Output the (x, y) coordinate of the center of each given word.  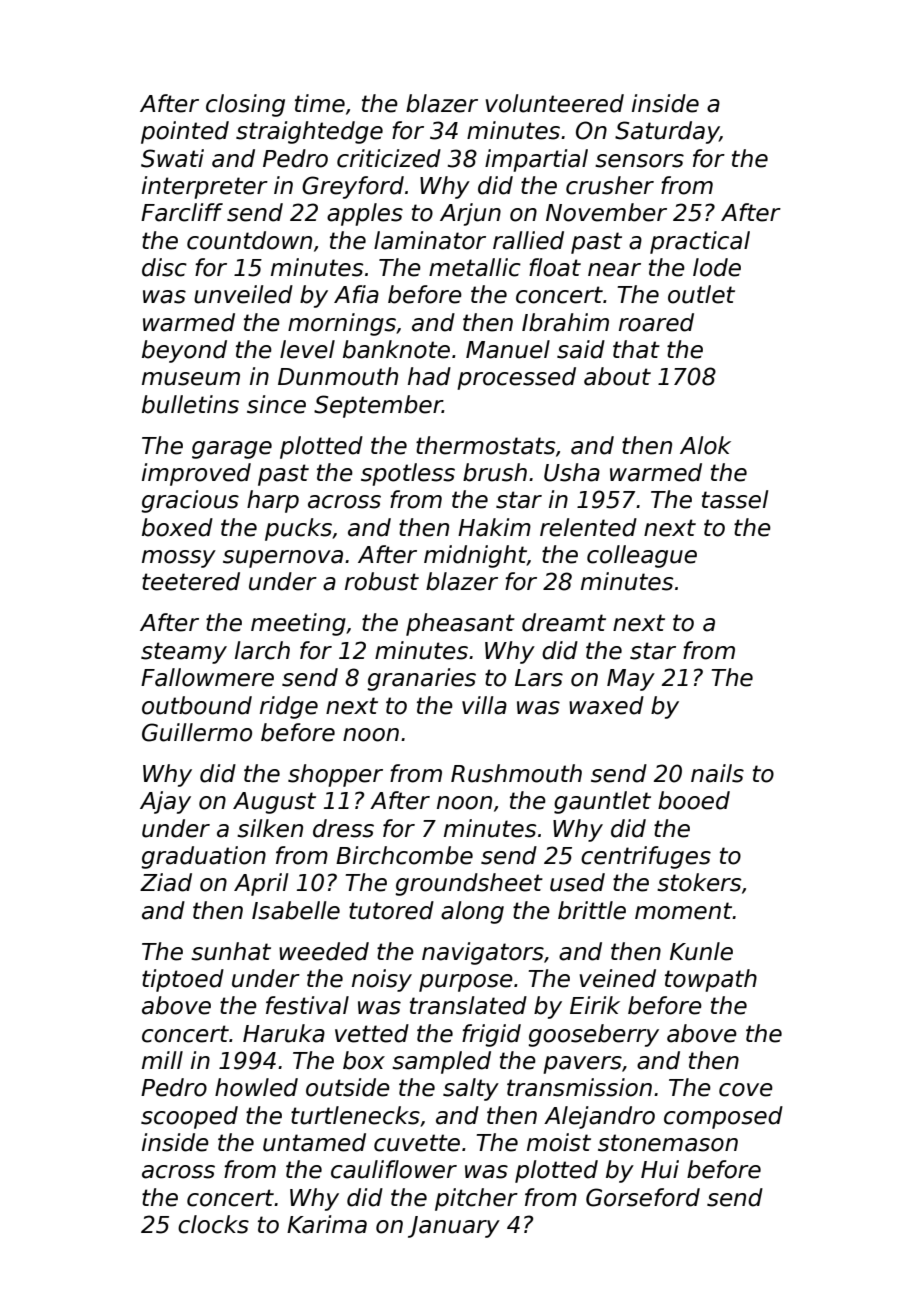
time (320, 103)
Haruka (284, 1033)
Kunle (701, 951)
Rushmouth (516, 773)
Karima (327, 1224)
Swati (172, 158)
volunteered (555, 103)
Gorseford (643, 1197)
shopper (335, 775)
